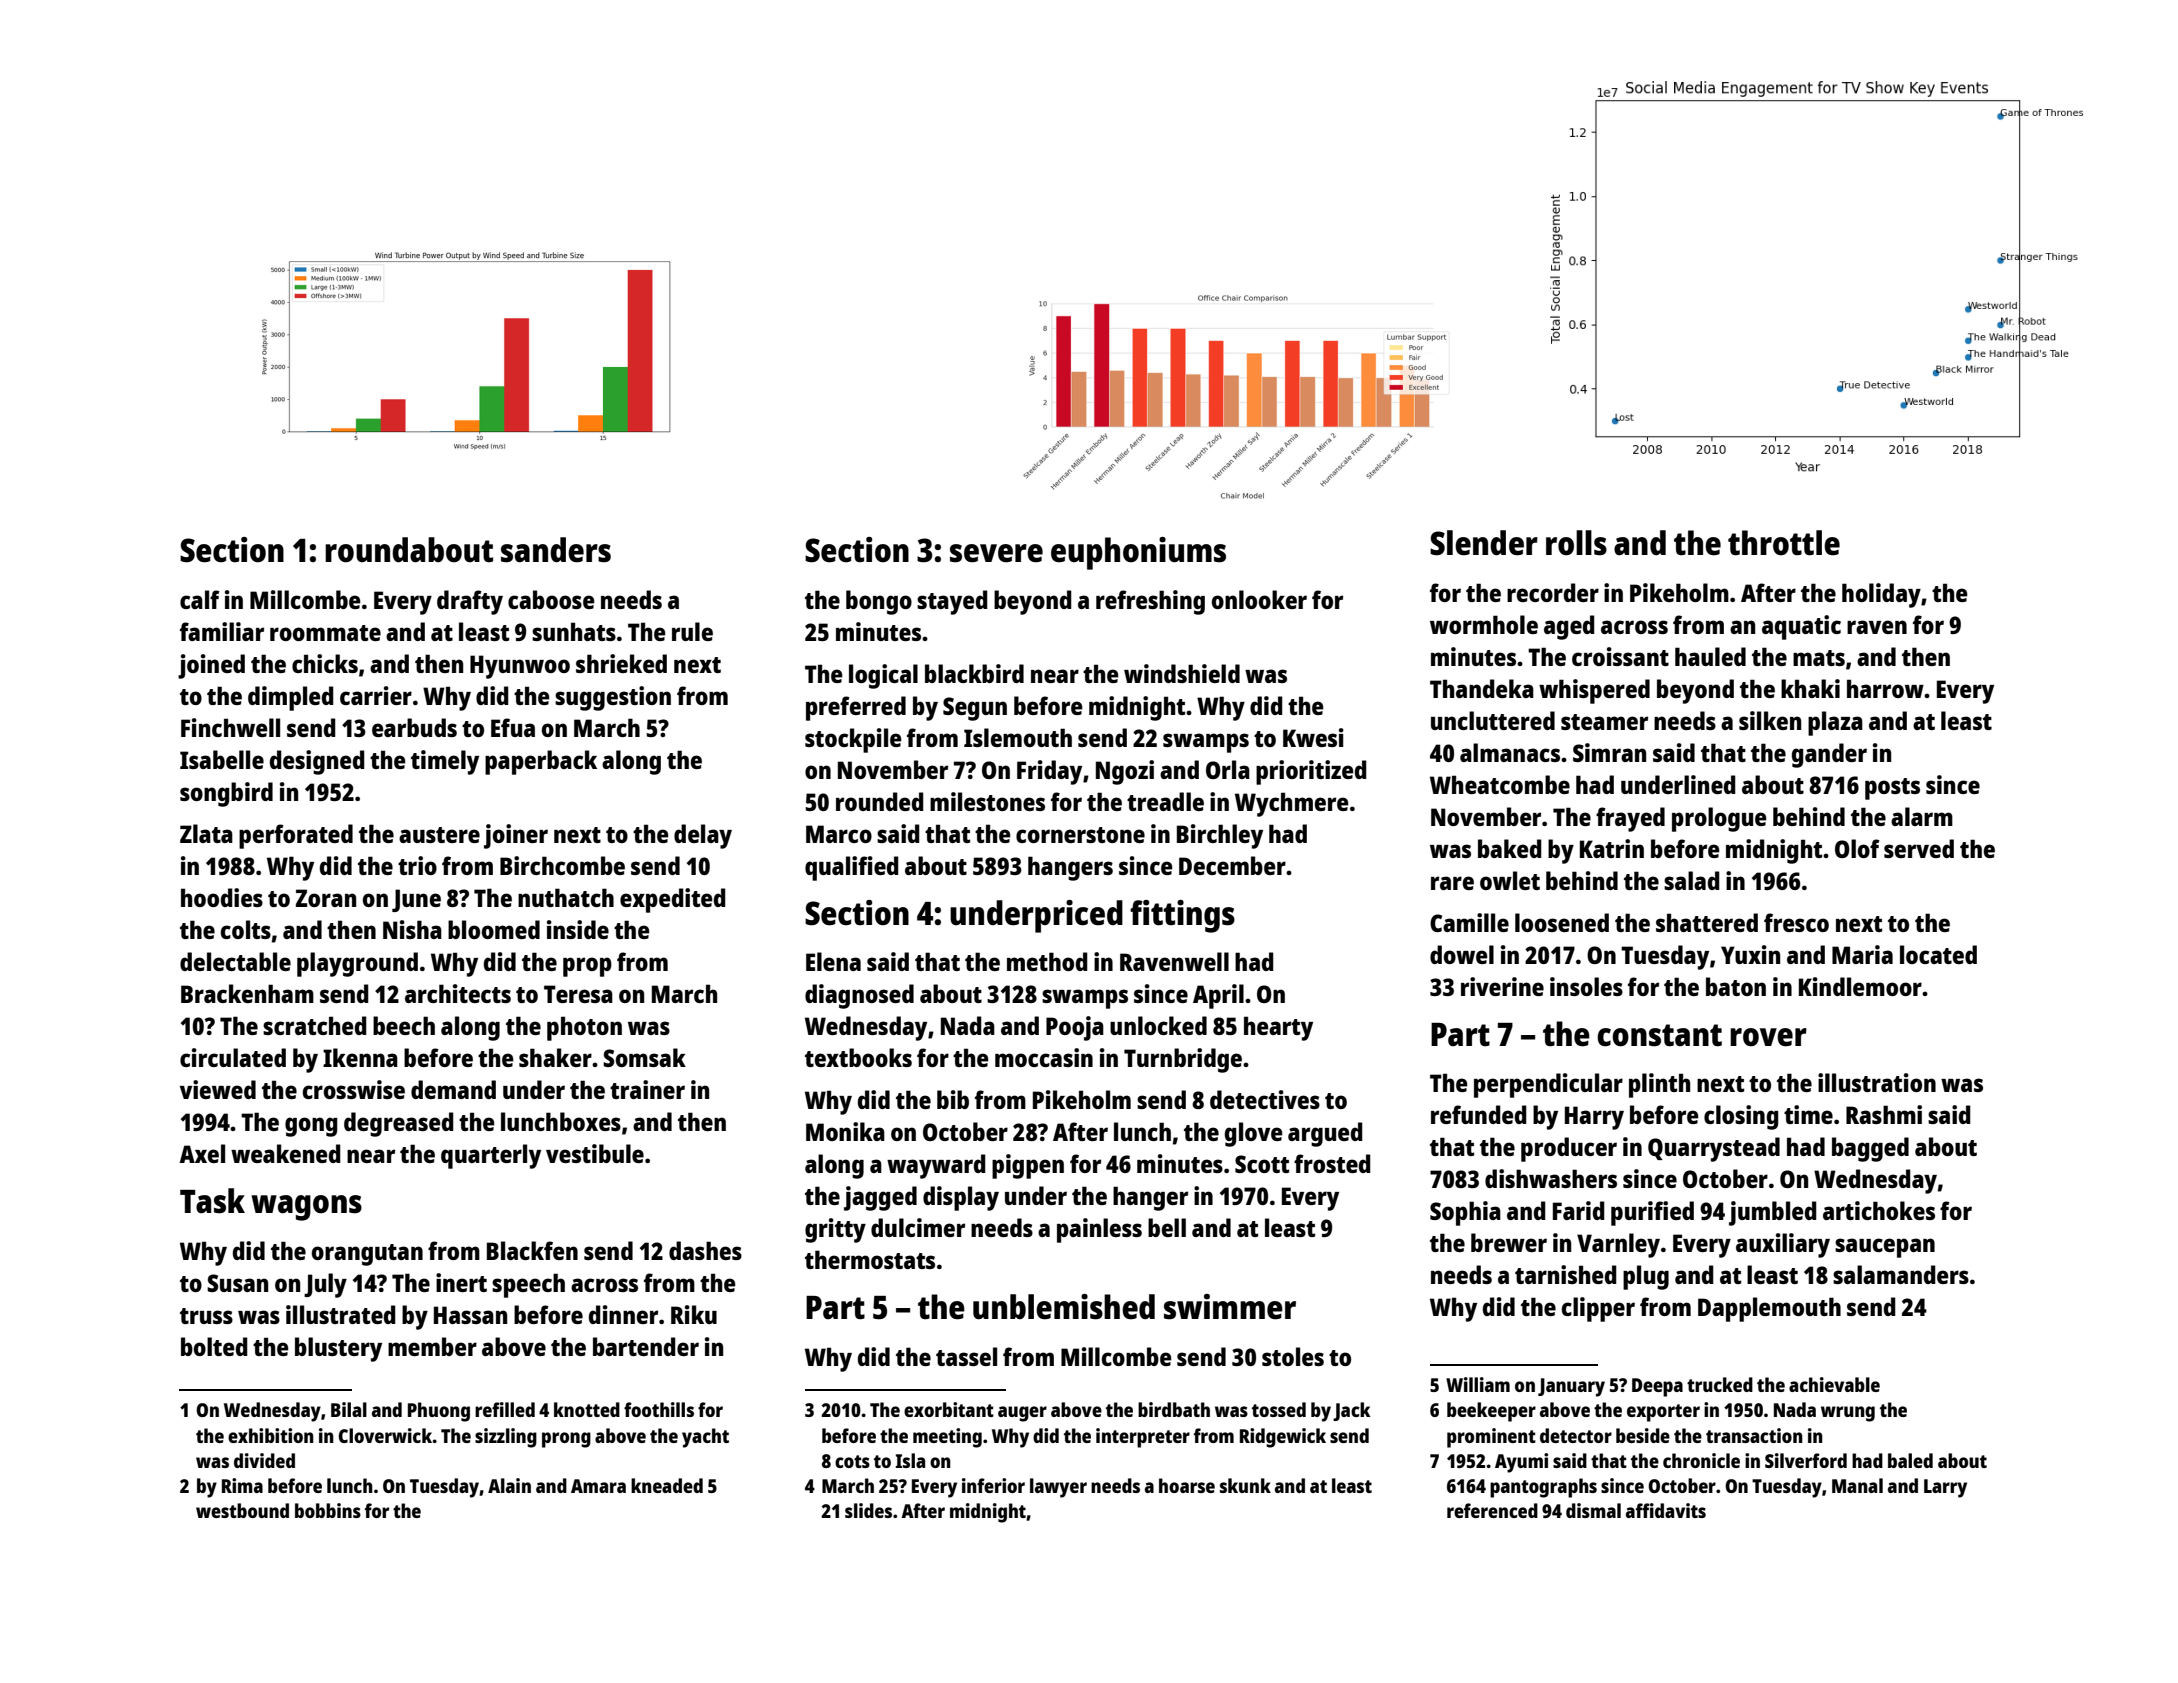  Describe the element at coordinates (1885, 688) in the screenshot. I see `harrow` at that location.
